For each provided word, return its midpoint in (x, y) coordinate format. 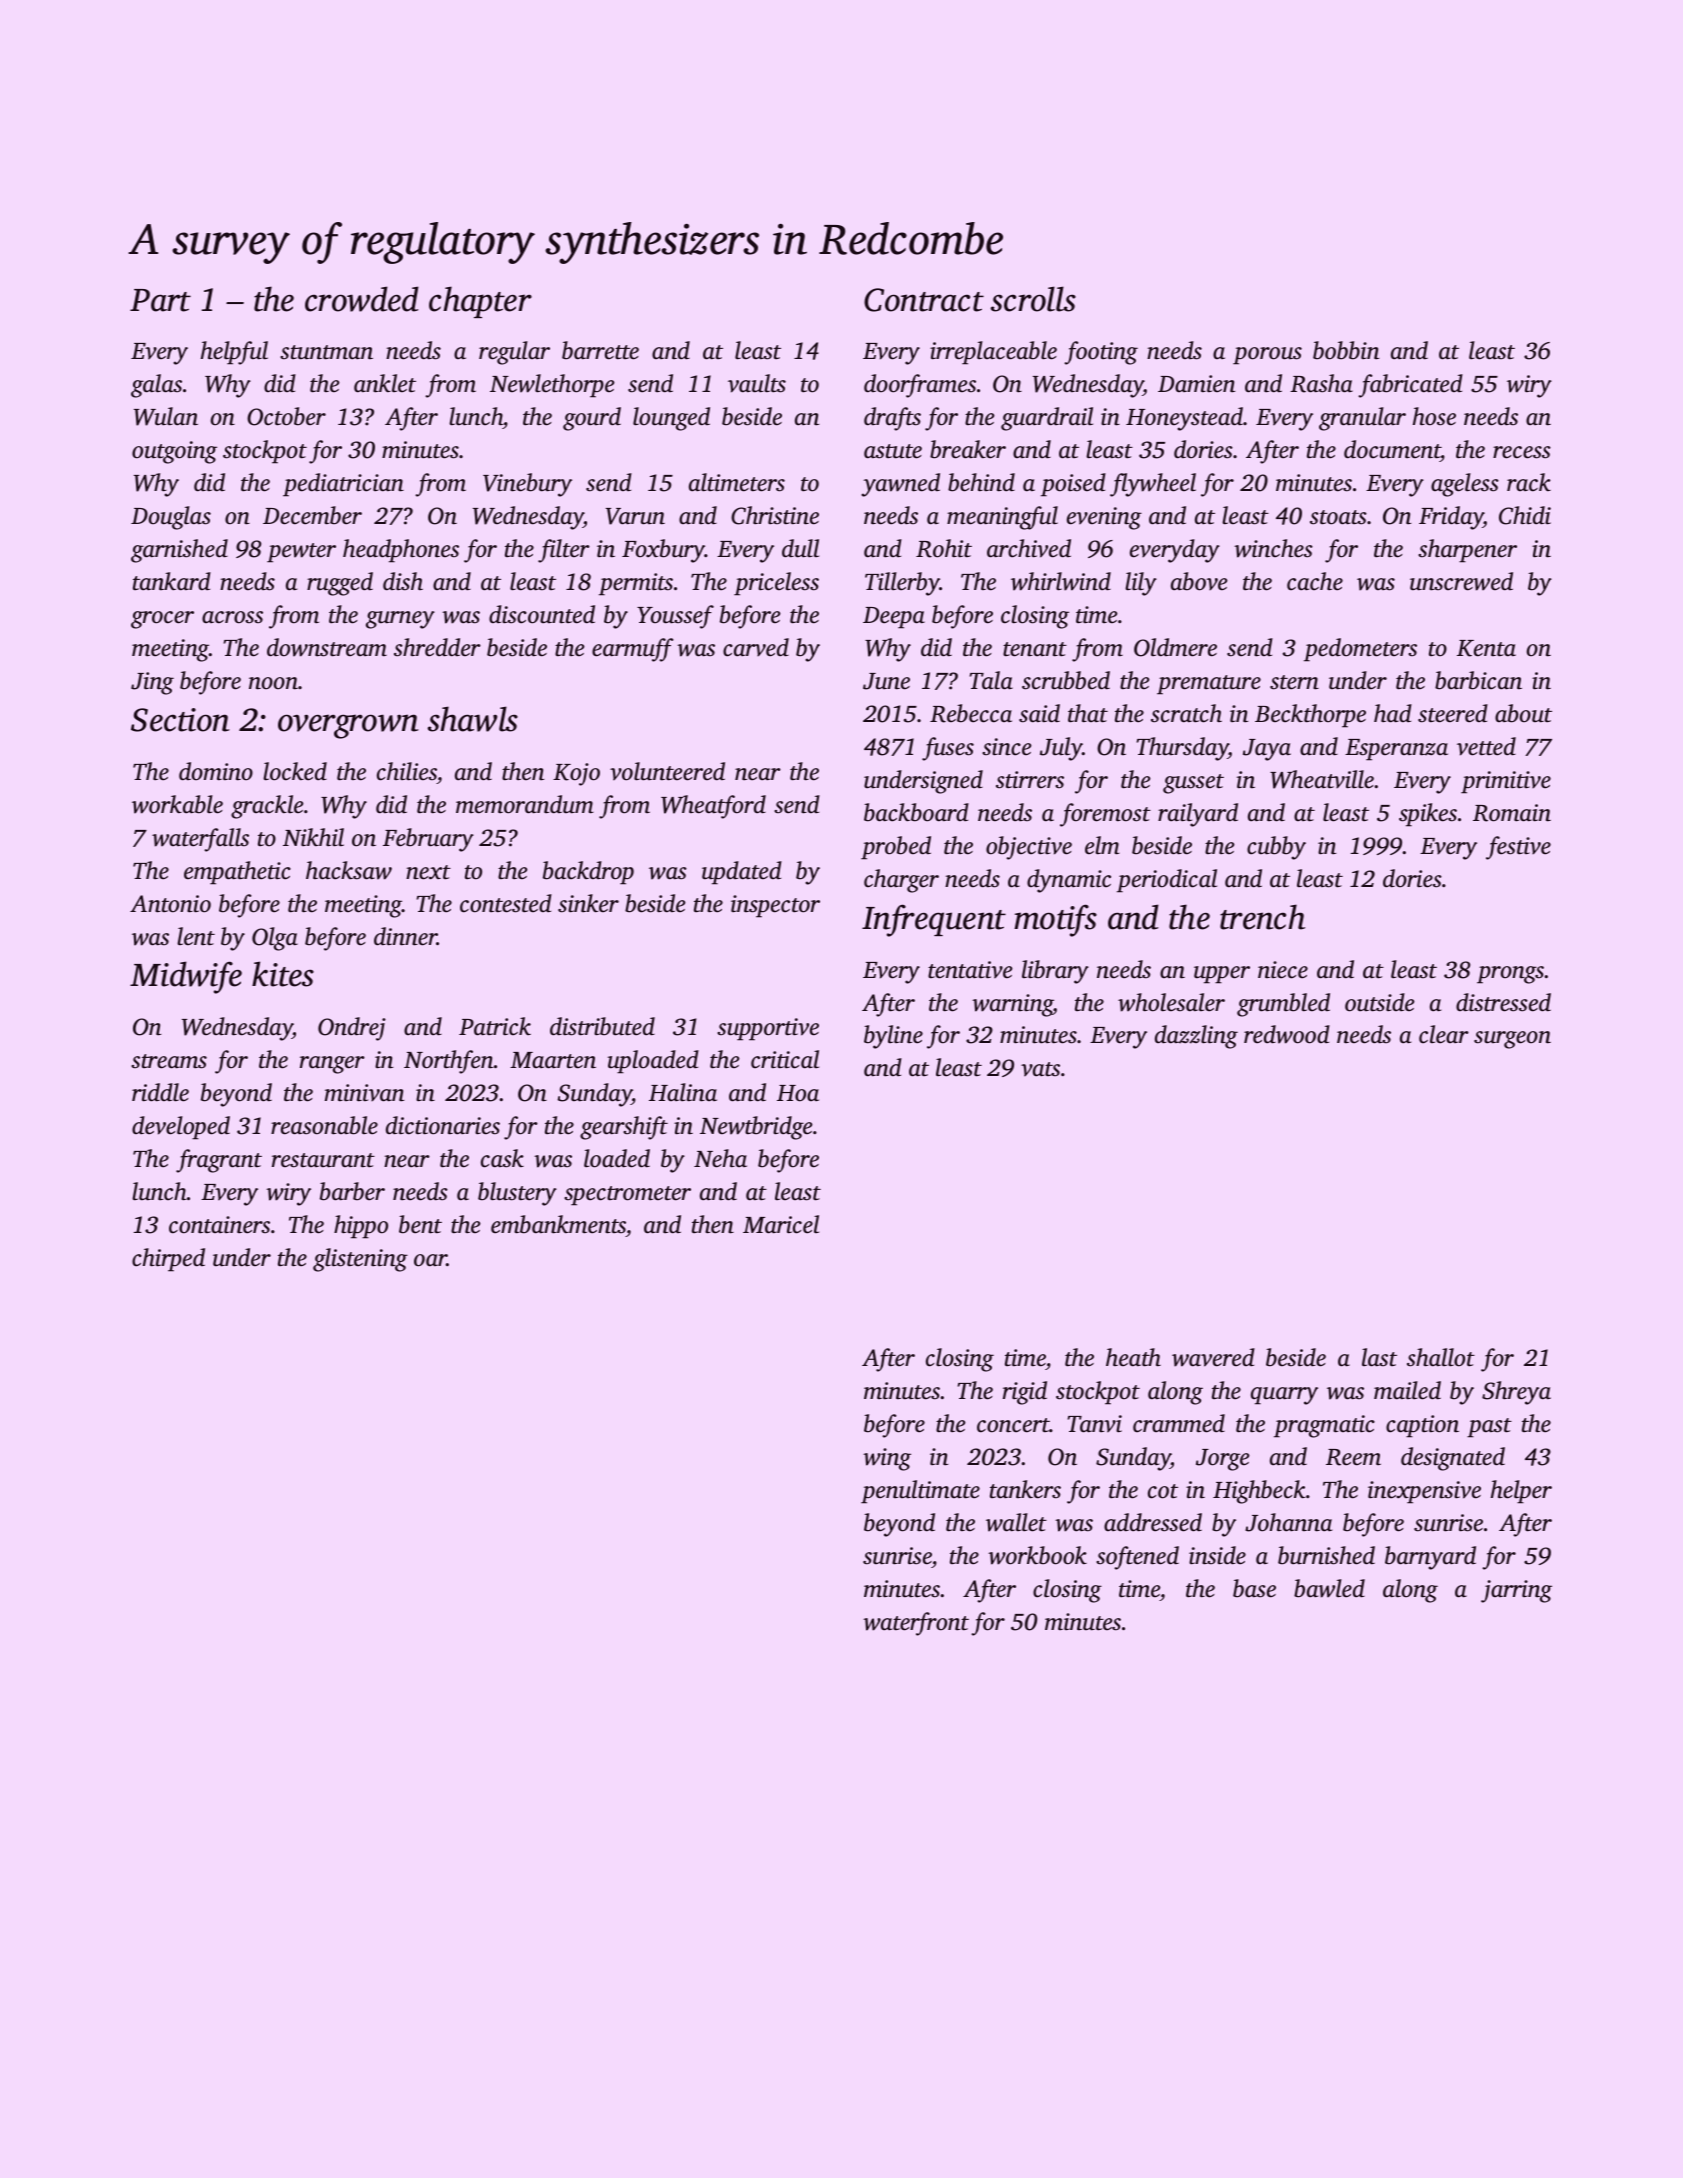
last (1379, 1357)
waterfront (916, 1624)
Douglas (171, 518)
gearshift (624, 1128)
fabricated (1410, 386)
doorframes (920, 386)
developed (181, 1128)
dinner (405, 936)
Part (160, 300)
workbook (1037, 1555)
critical (785, 1059)
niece (1283, 970)
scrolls (1033, 299)
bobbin (1346, 350)
